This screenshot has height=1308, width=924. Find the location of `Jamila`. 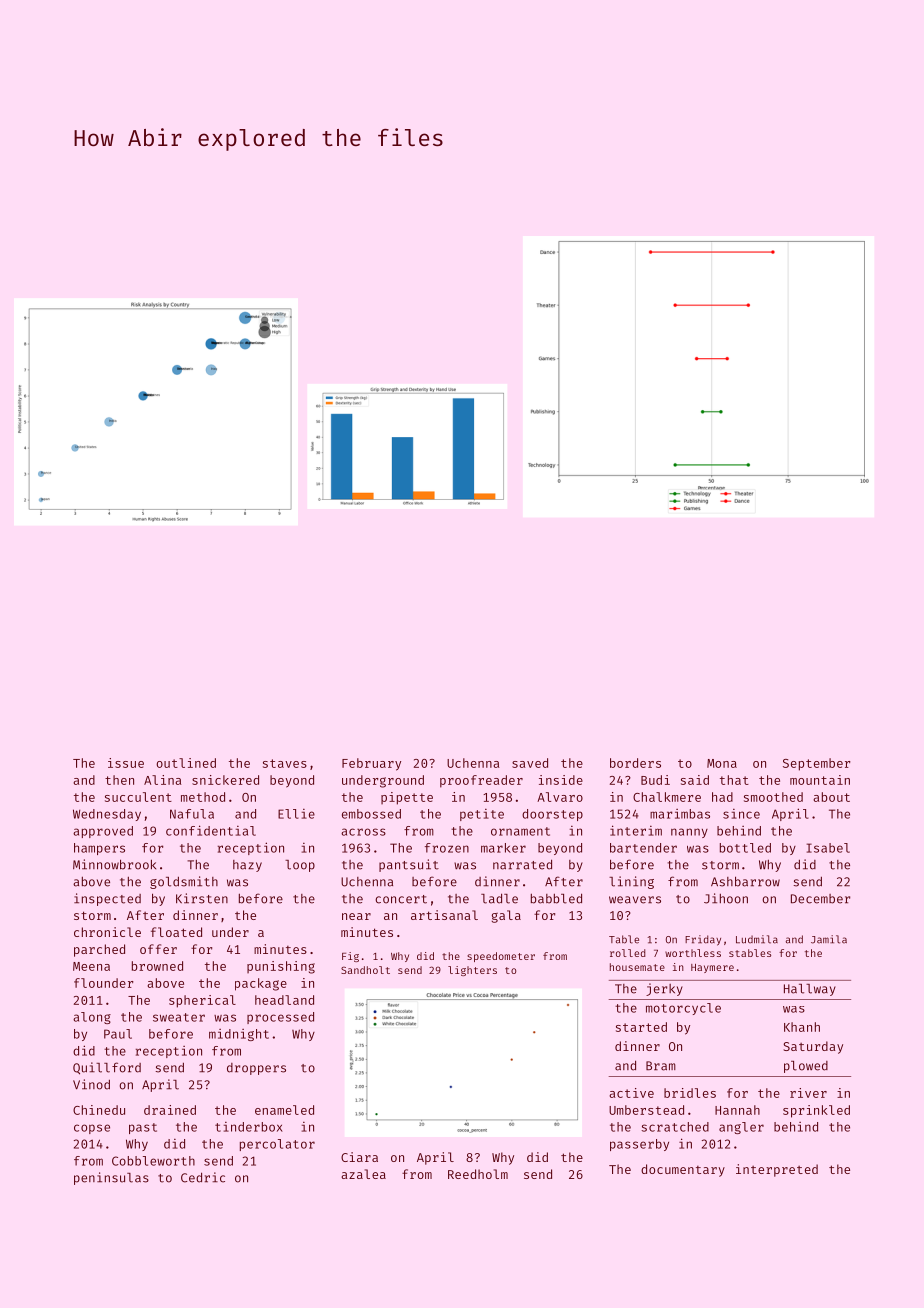

Jamila is located at coordinates (829, 939).
